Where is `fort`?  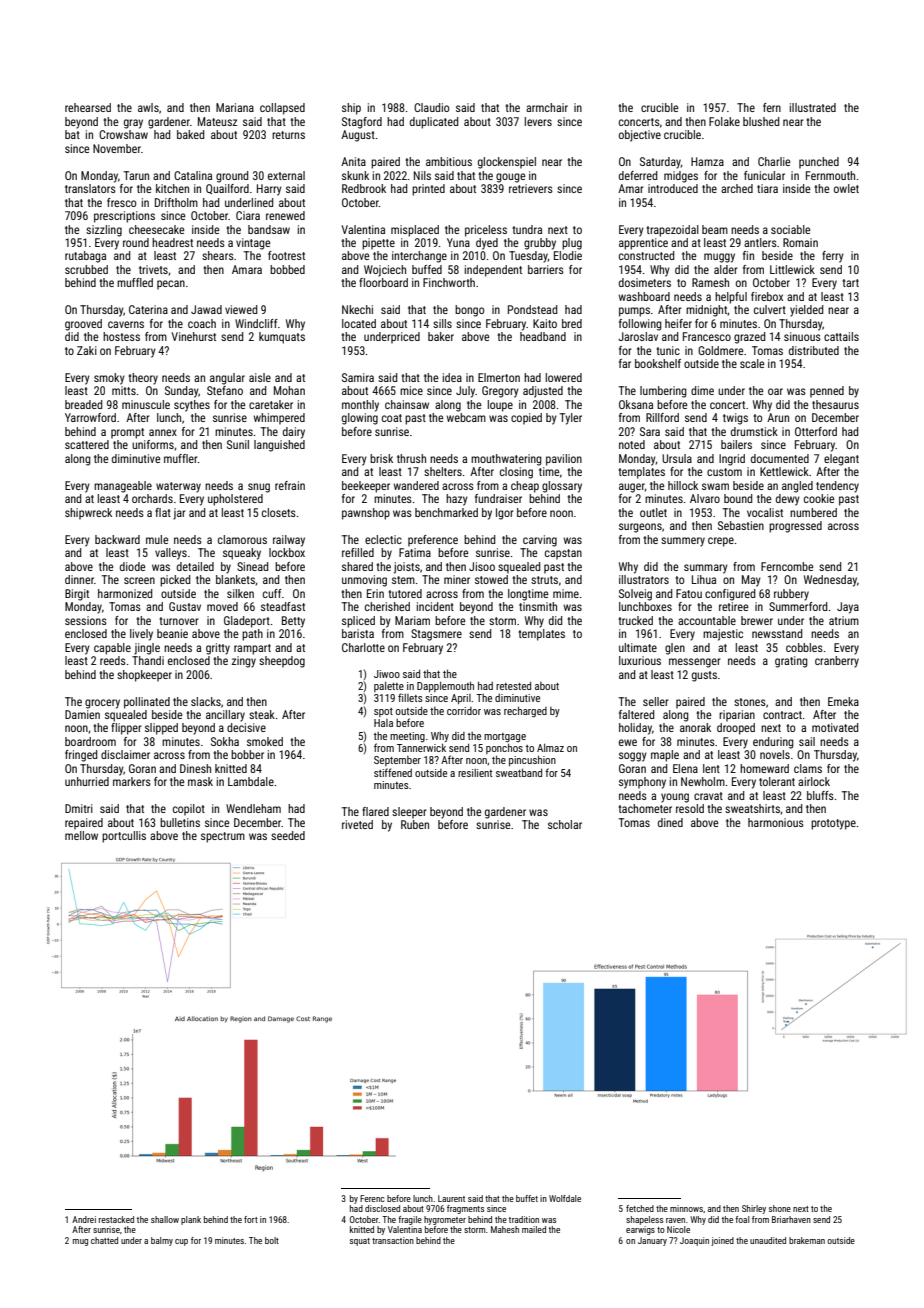
fort is located at coordinates (251, 1219).
